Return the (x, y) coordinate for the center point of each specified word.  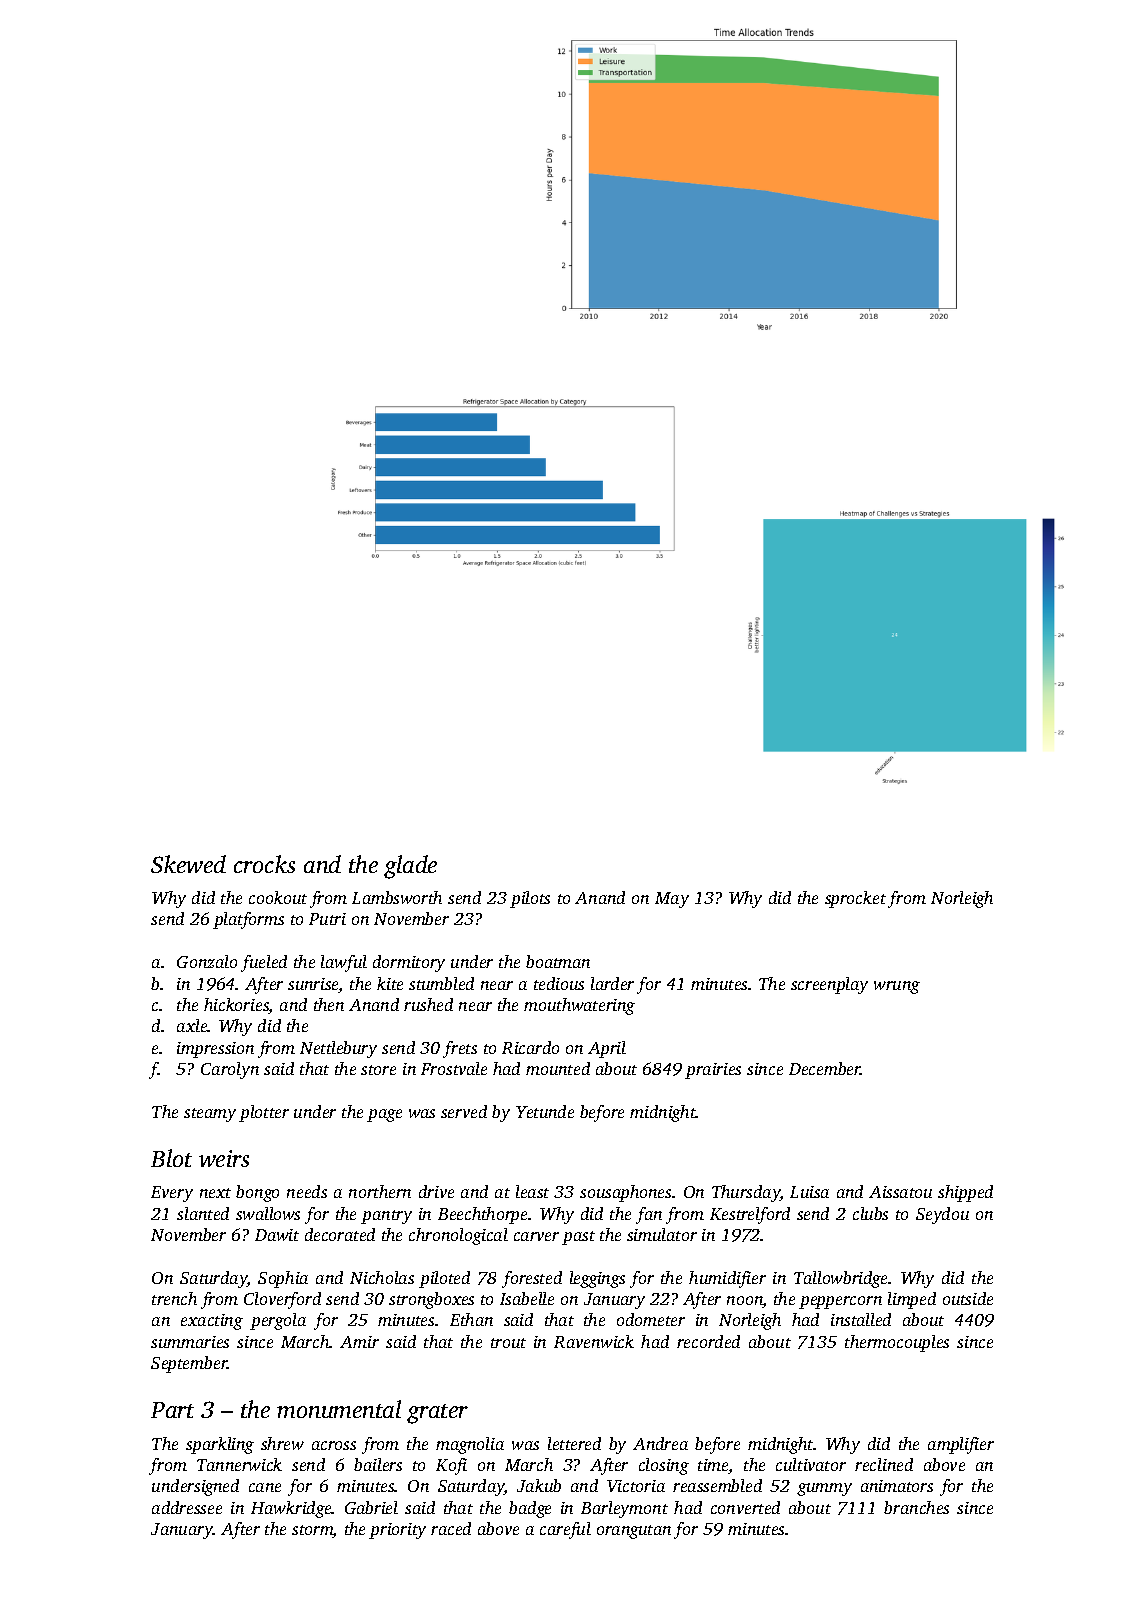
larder (612, 983)
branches (916, 1507)
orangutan (634, 1532)
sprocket (855, 899)
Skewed (188, 864)
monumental (339, 1409)
